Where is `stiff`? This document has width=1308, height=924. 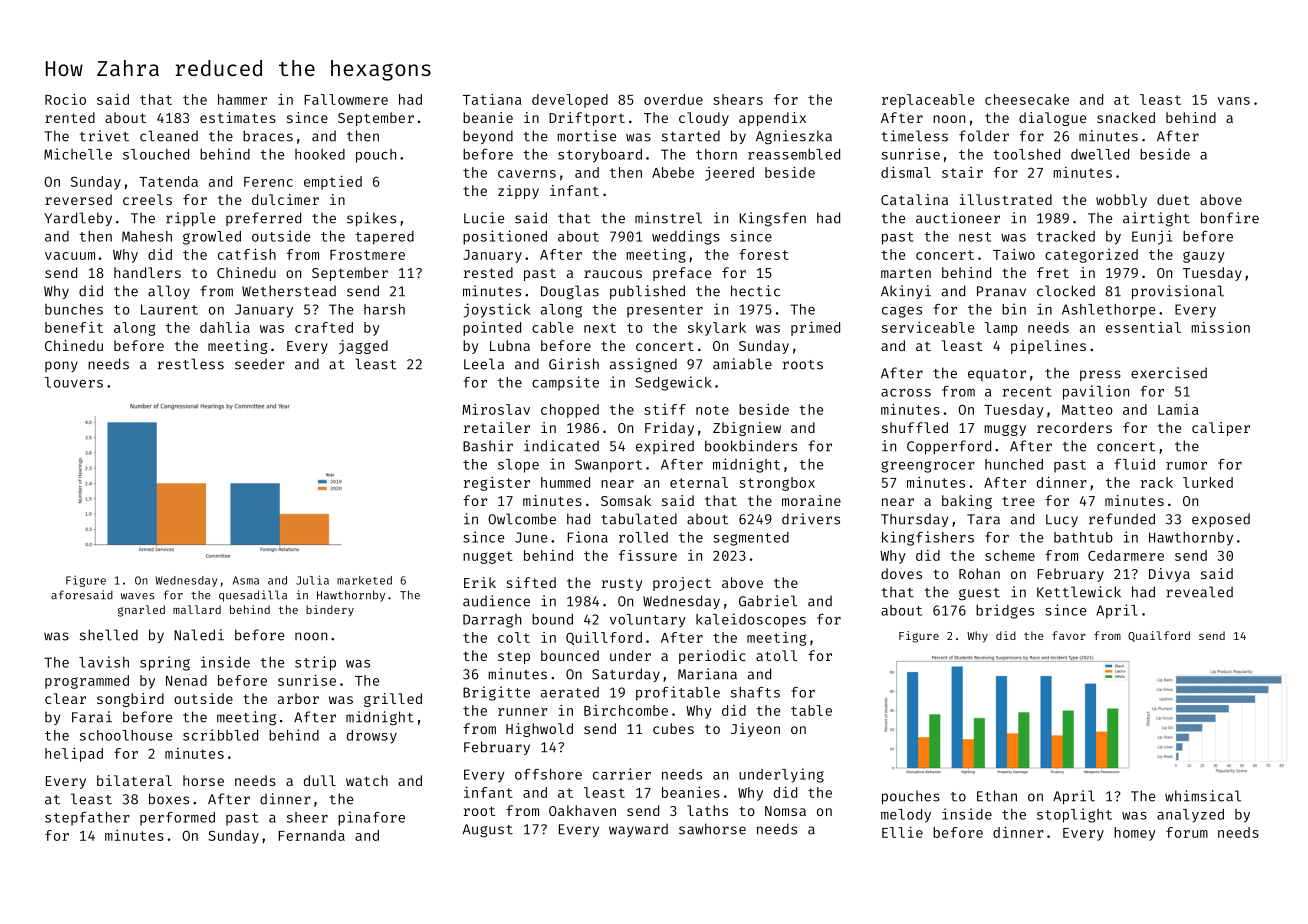 stiff is located at coordinates (665, 409).
